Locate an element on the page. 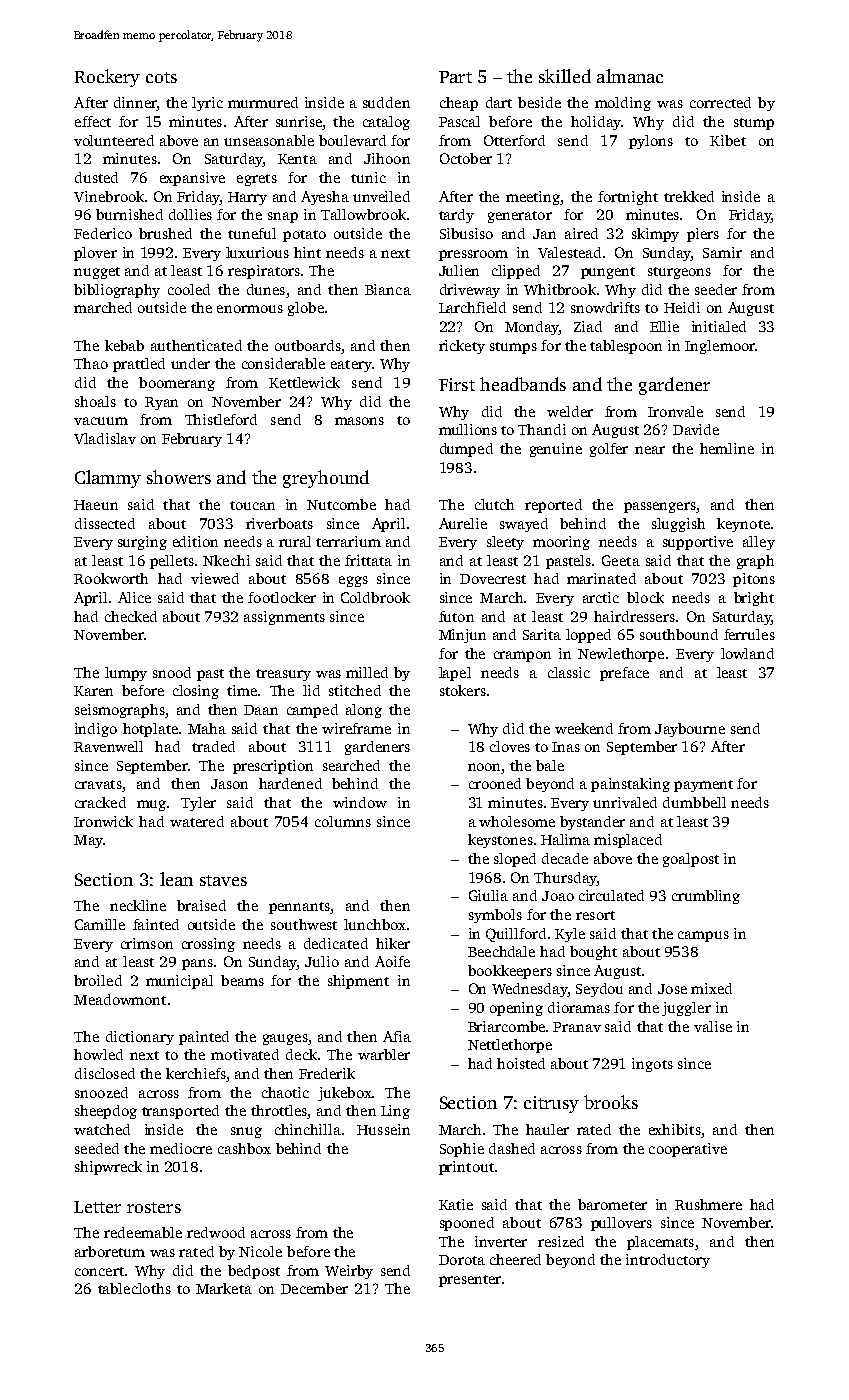 The image size is (849, 1400). Sophie is located at coordinates (462, 1150).
